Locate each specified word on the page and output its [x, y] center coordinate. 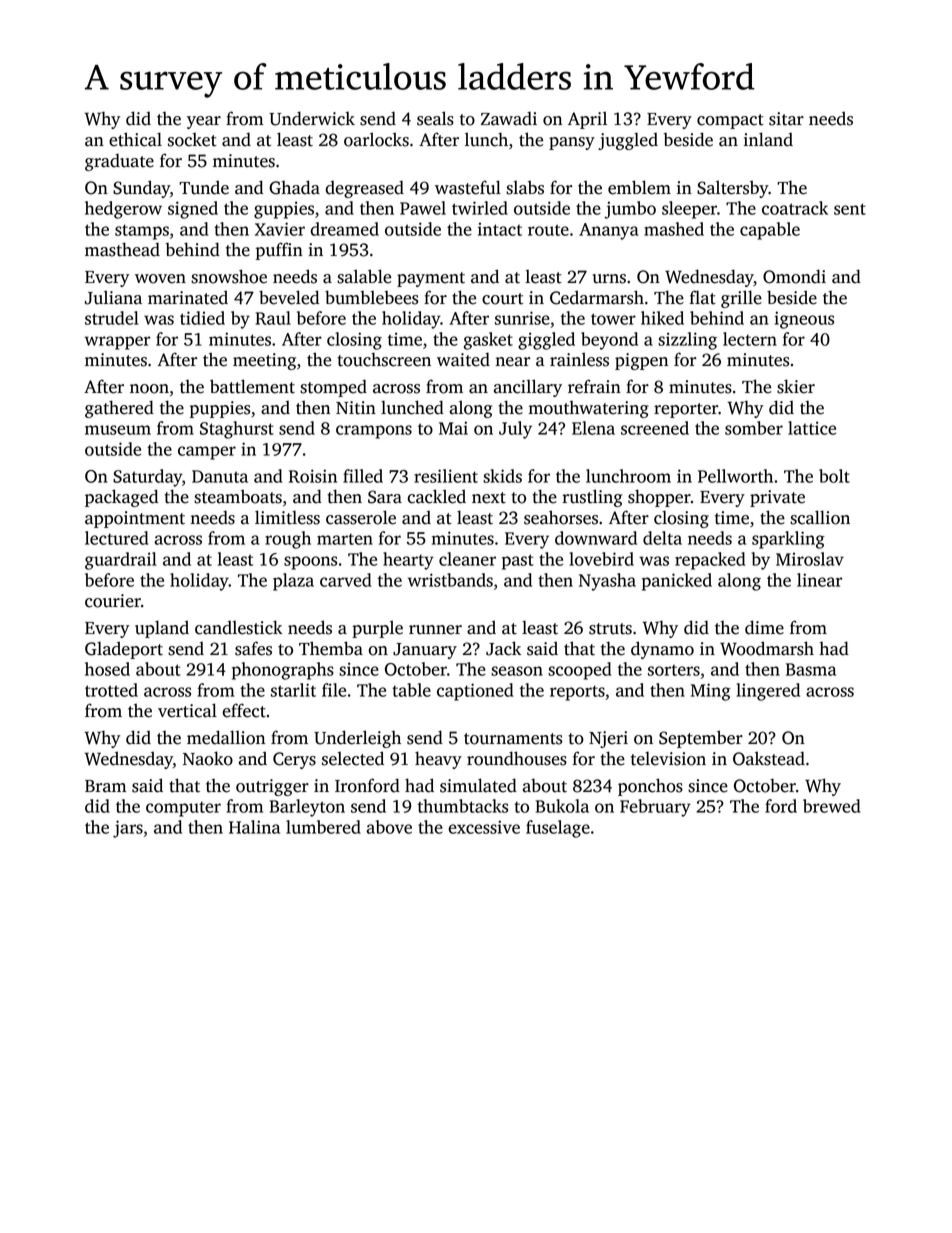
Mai [453, 428]
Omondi [794, 276]
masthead [122, 249]
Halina [254, 827]
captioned [475, 692]
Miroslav [810, 559]
